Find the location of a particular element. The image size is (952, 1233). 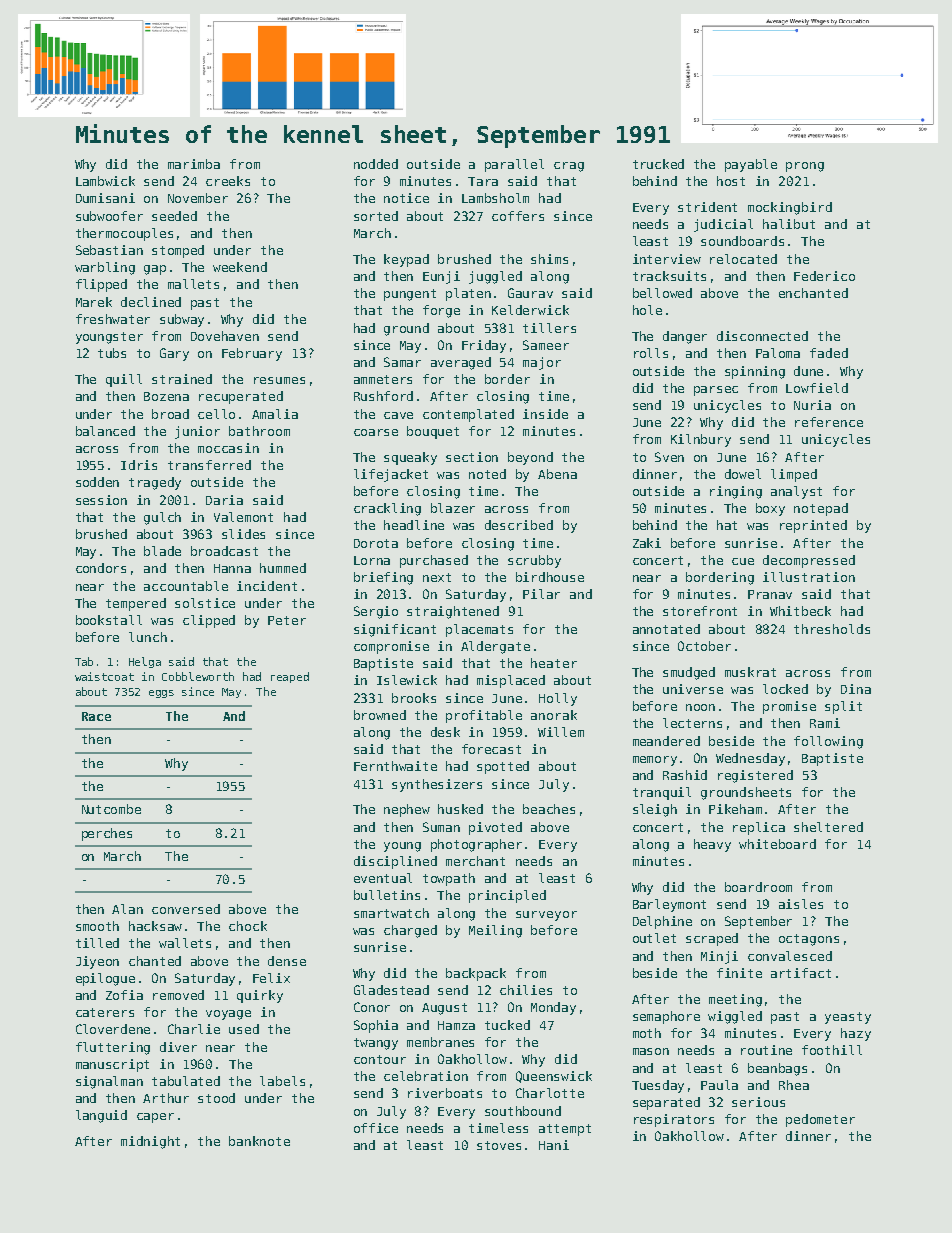

nephew is located at coordinates (407, 810).
